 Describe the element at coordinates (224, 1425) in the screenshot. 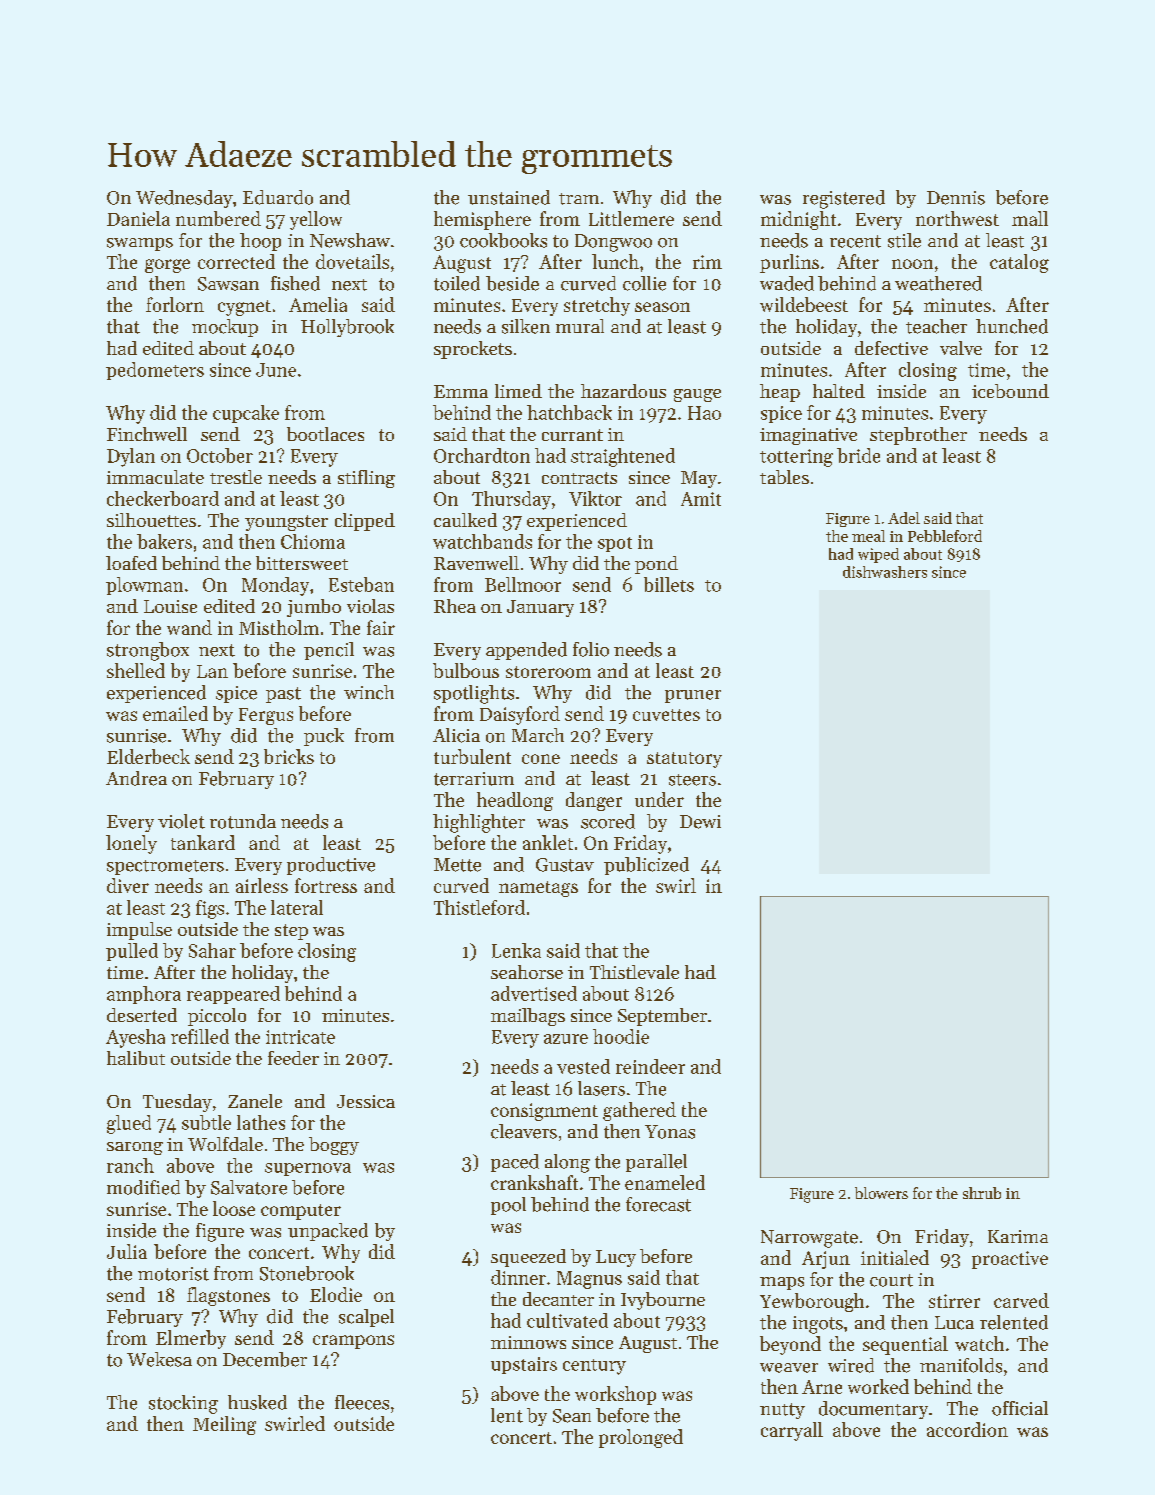

I see `Meiling` at that location.
